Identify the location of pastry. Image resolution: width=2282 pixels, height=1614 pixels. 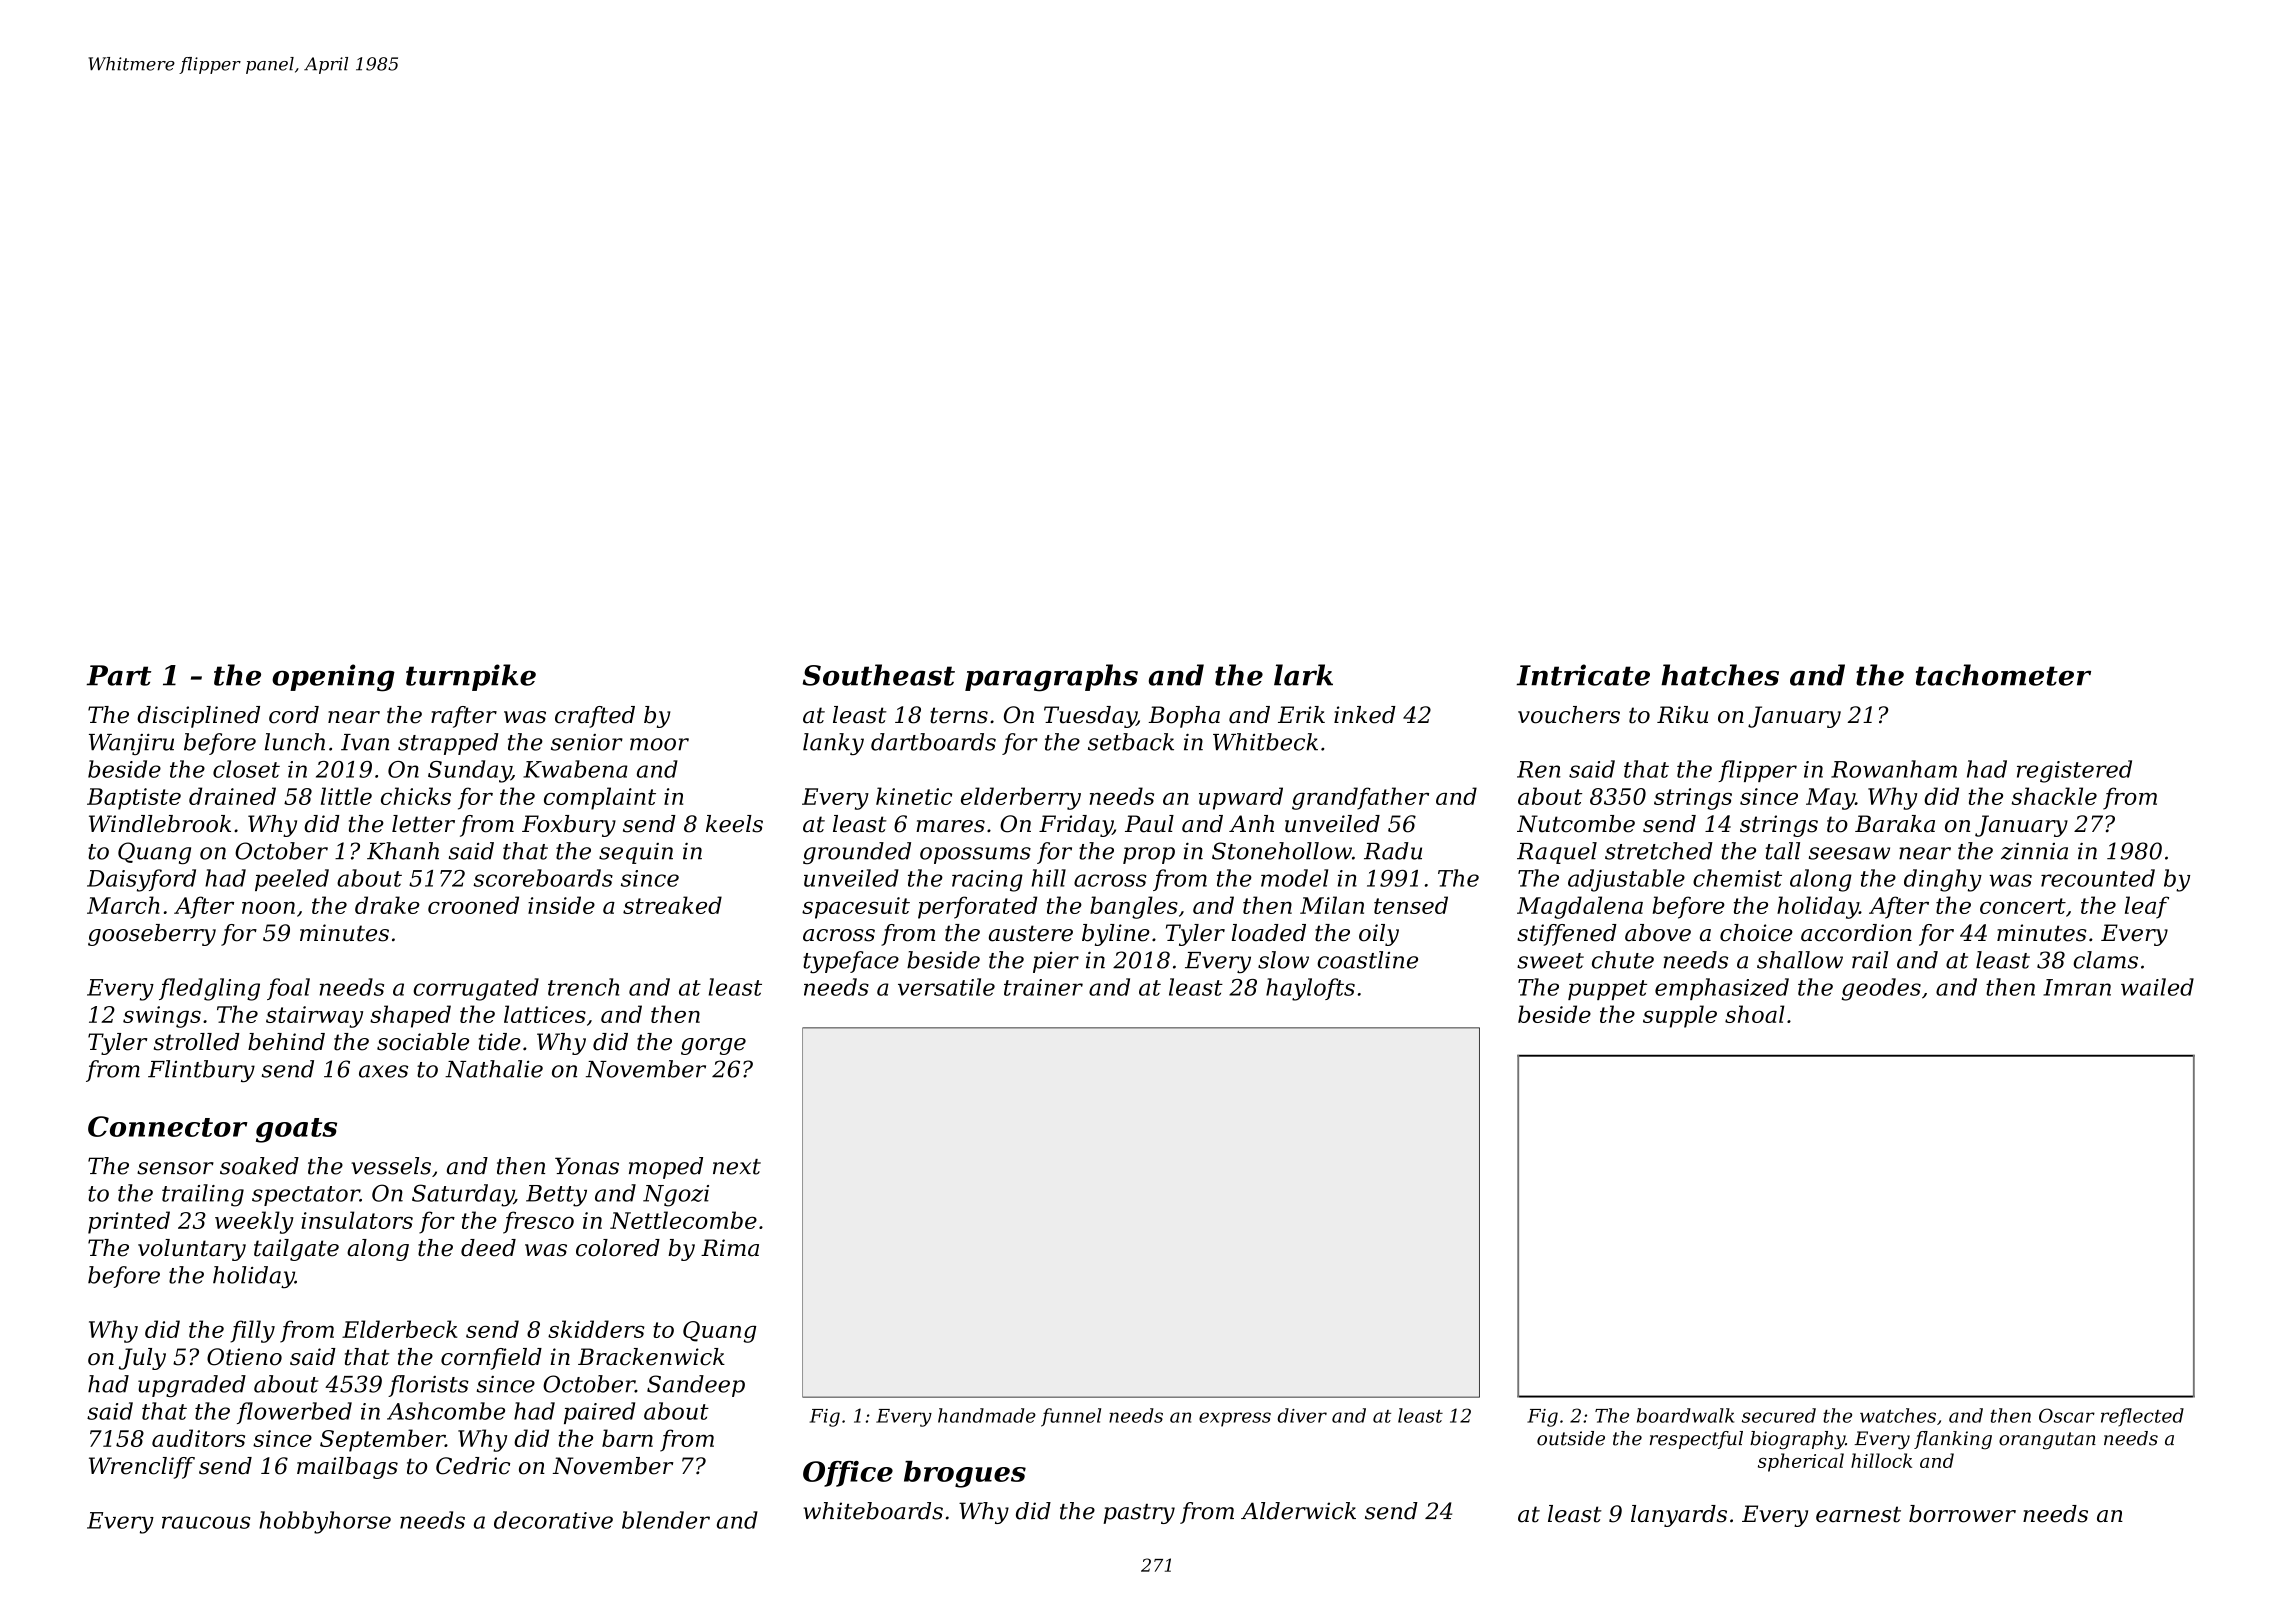
(1139, 1514).
